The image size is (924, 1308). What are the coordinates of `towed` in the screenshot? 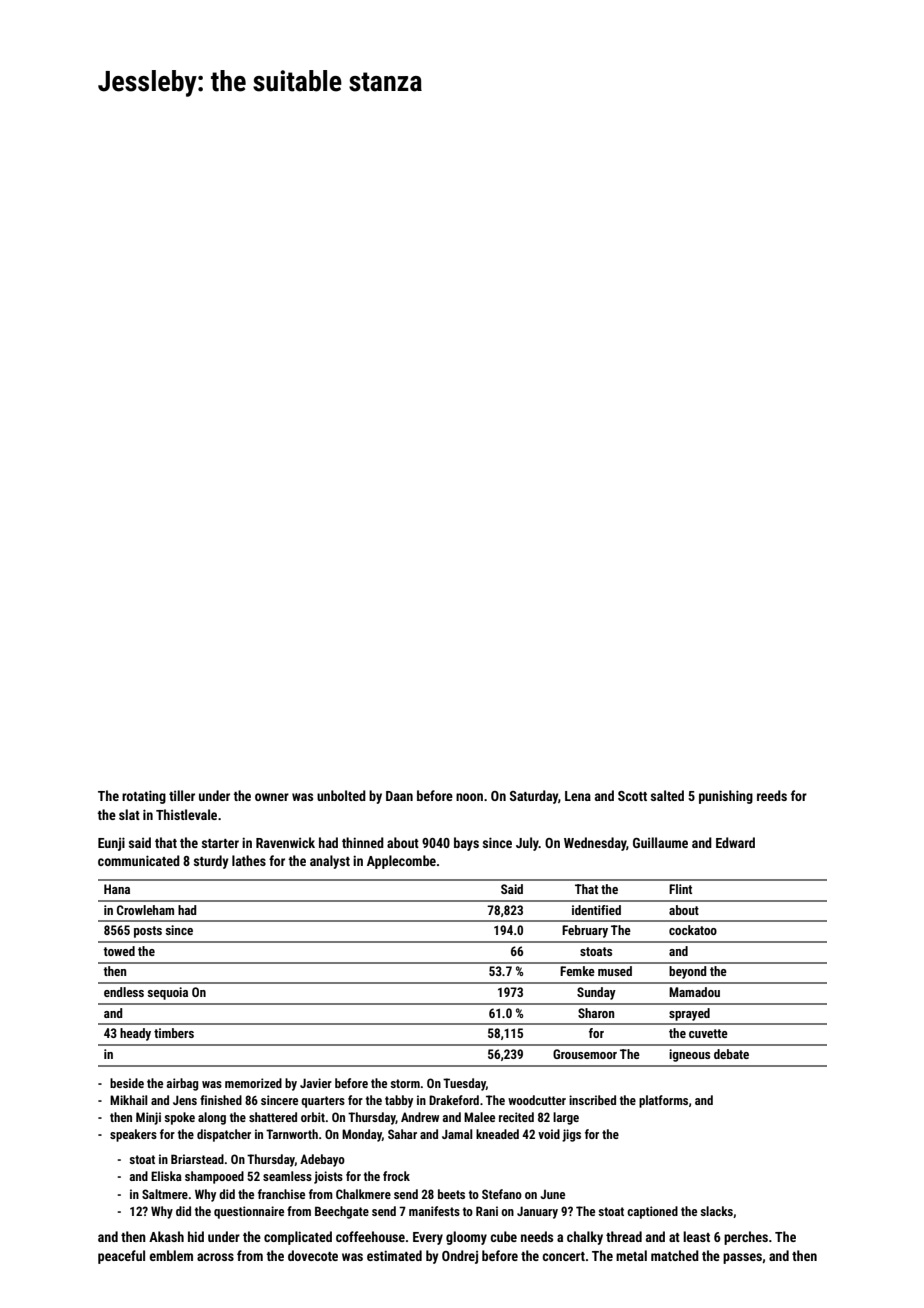 It's located at (119, 951).
